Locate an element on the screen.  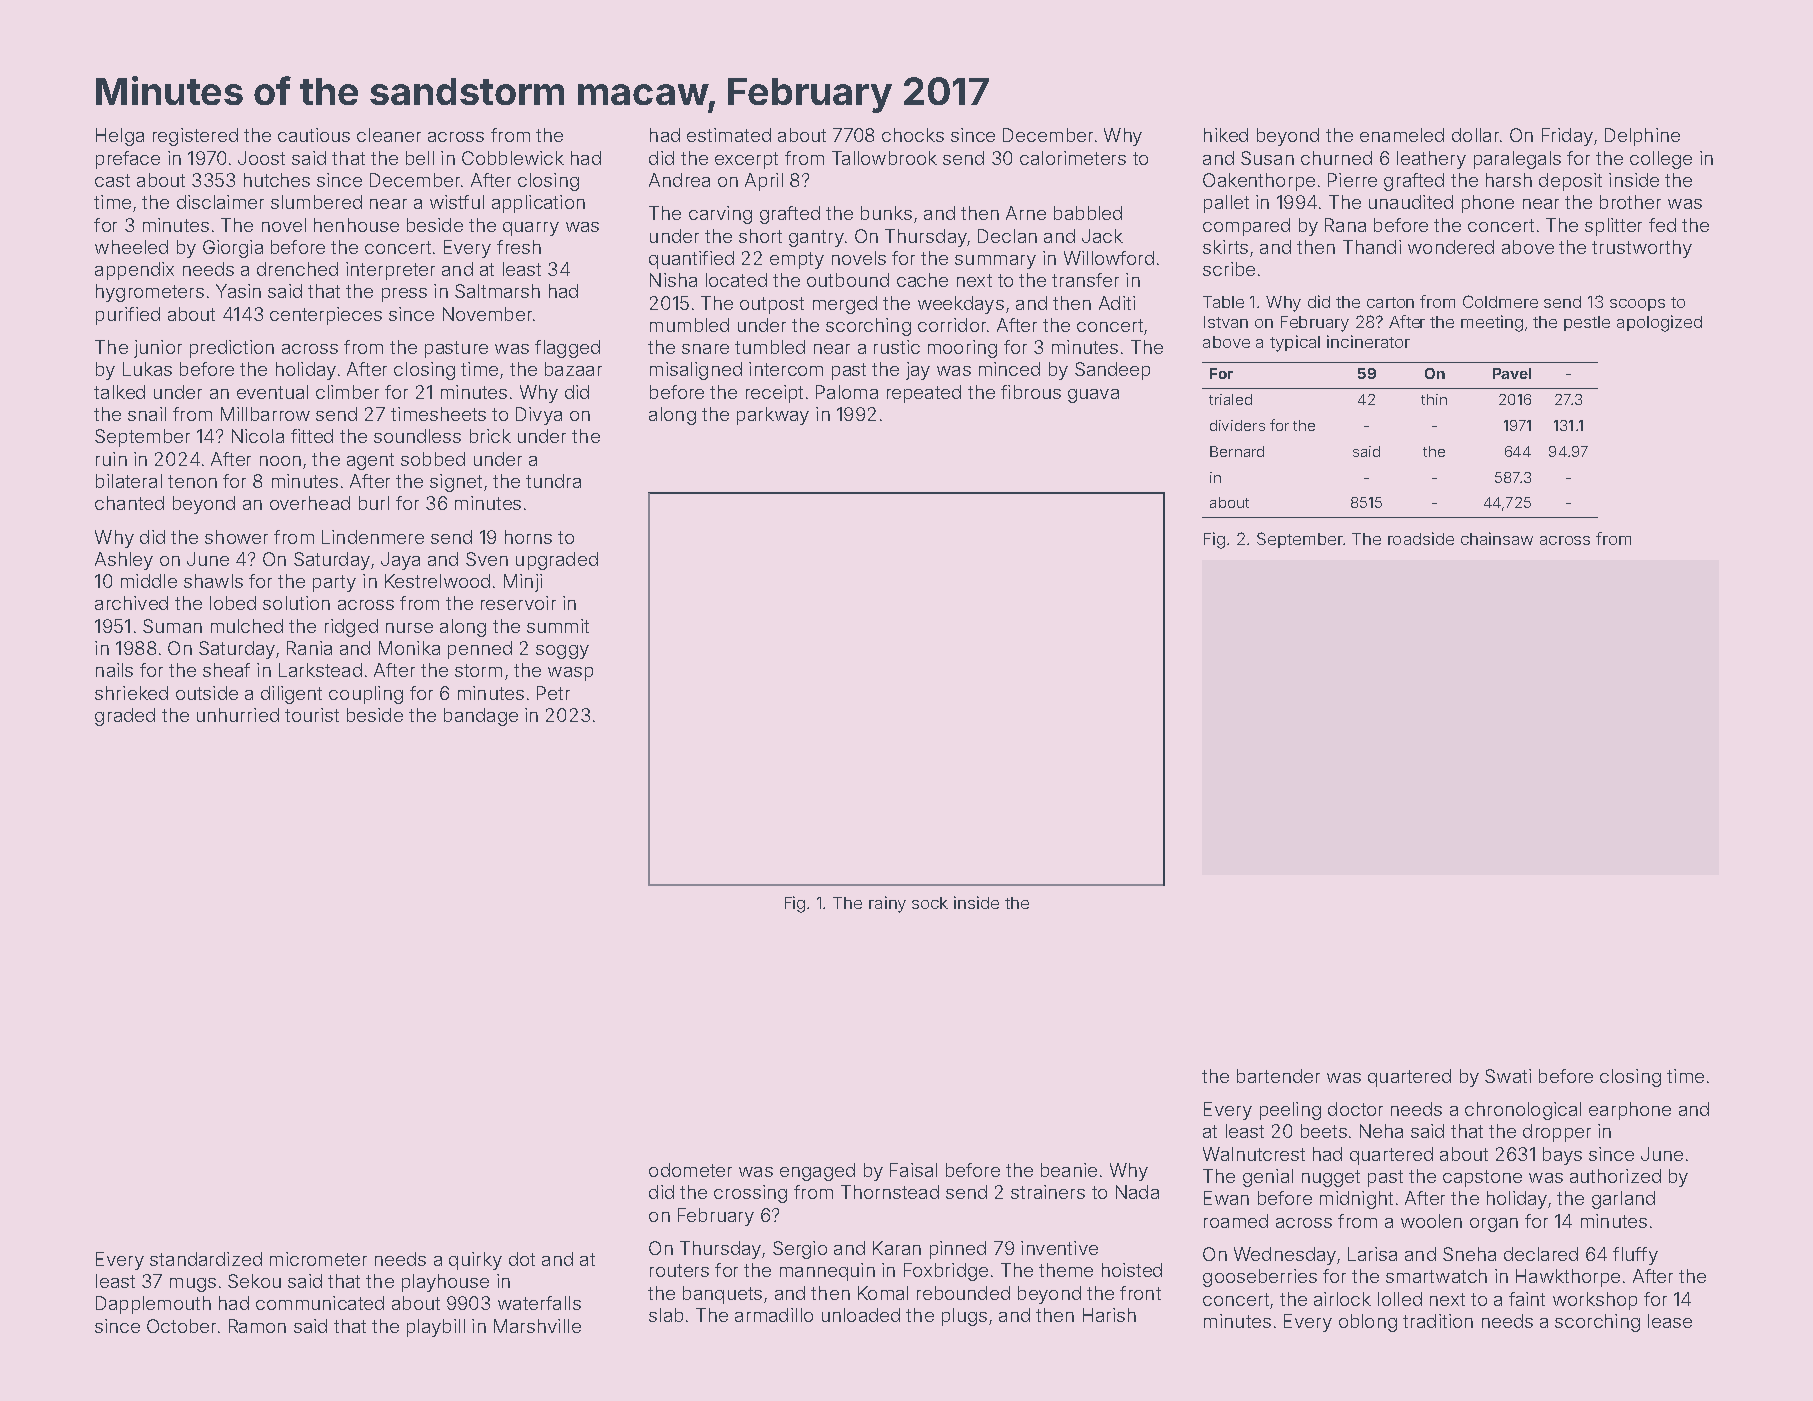
gantry is located at coordinates (816, 238).
